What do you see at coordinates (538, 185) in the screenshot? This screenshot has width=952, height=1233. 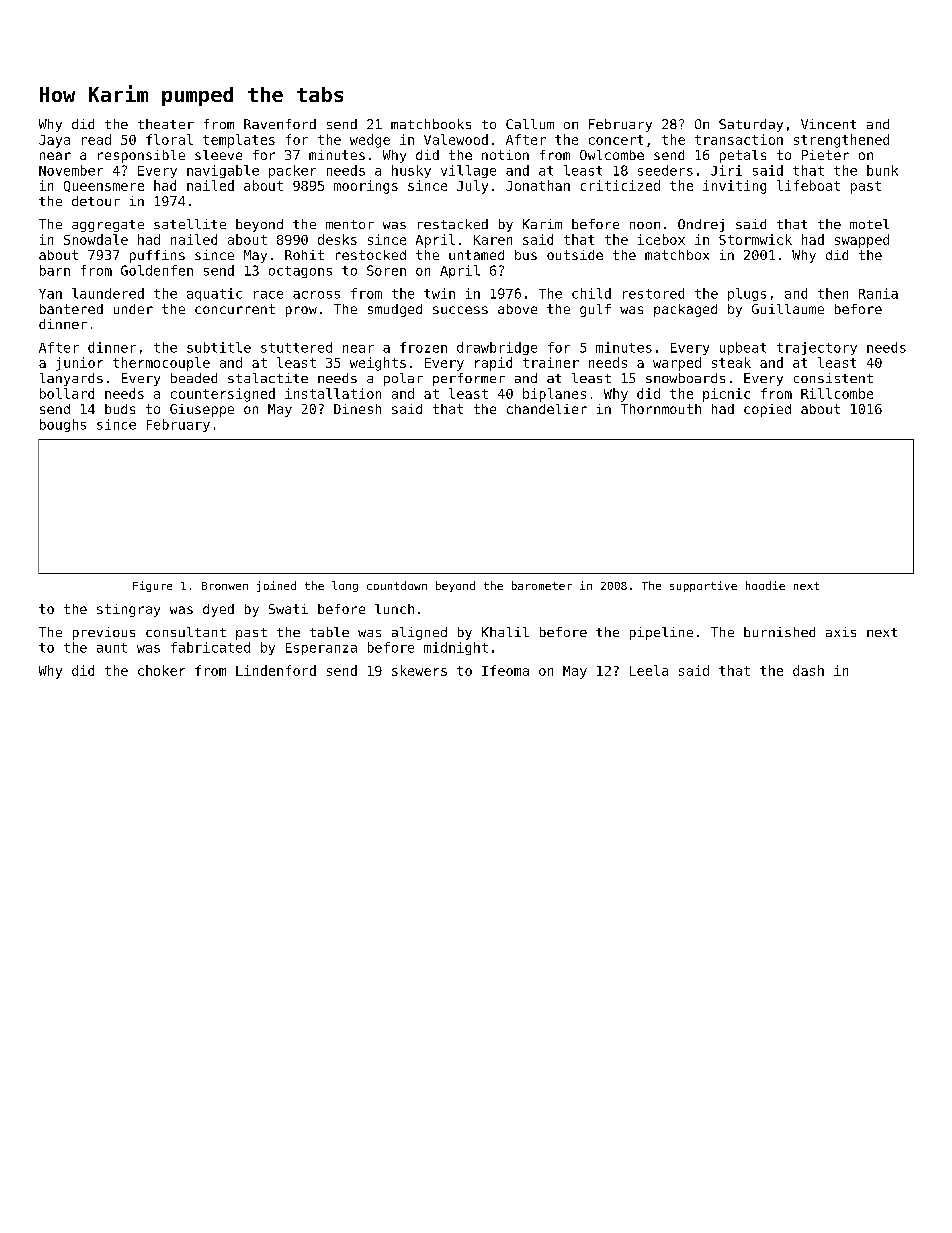 I see `Jonathan` at bounding box center [538, 185].
